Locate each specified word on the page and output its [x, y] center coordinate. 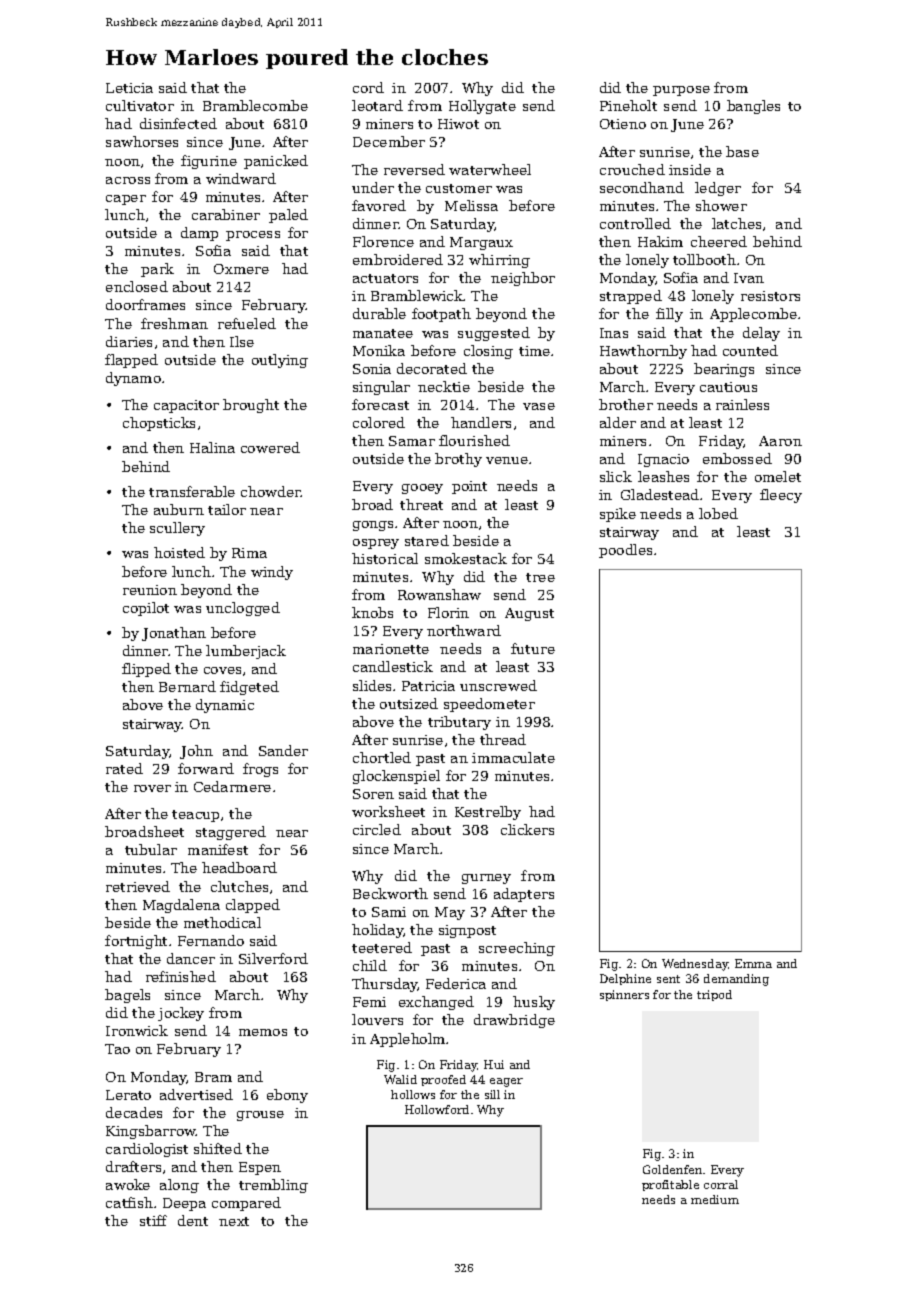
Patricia [428, 686]
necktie [444, 386]
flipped [146, 670]
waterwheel [490, 169]
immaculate [513, 757]
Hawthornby [643, 352]
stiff [153, 1220]
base [742, 151]
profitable [670, 1185]
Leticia [129, 88]
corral [721, 1184]
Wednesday [695, 965]
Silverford [273, 958]
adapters [524, 895]
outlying [280, 361]
